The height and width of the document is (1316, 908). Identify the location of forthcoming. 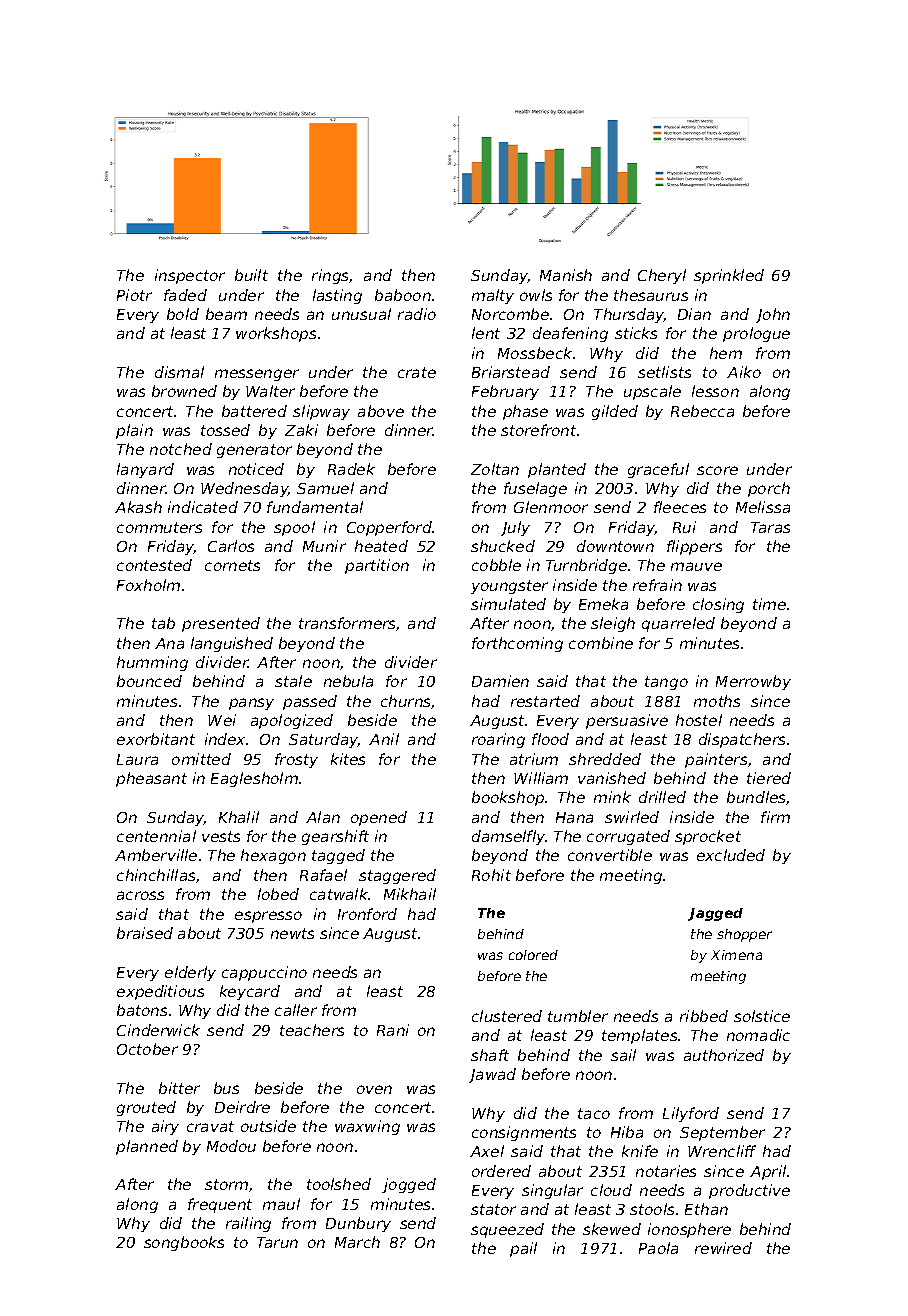
(517, 644).
